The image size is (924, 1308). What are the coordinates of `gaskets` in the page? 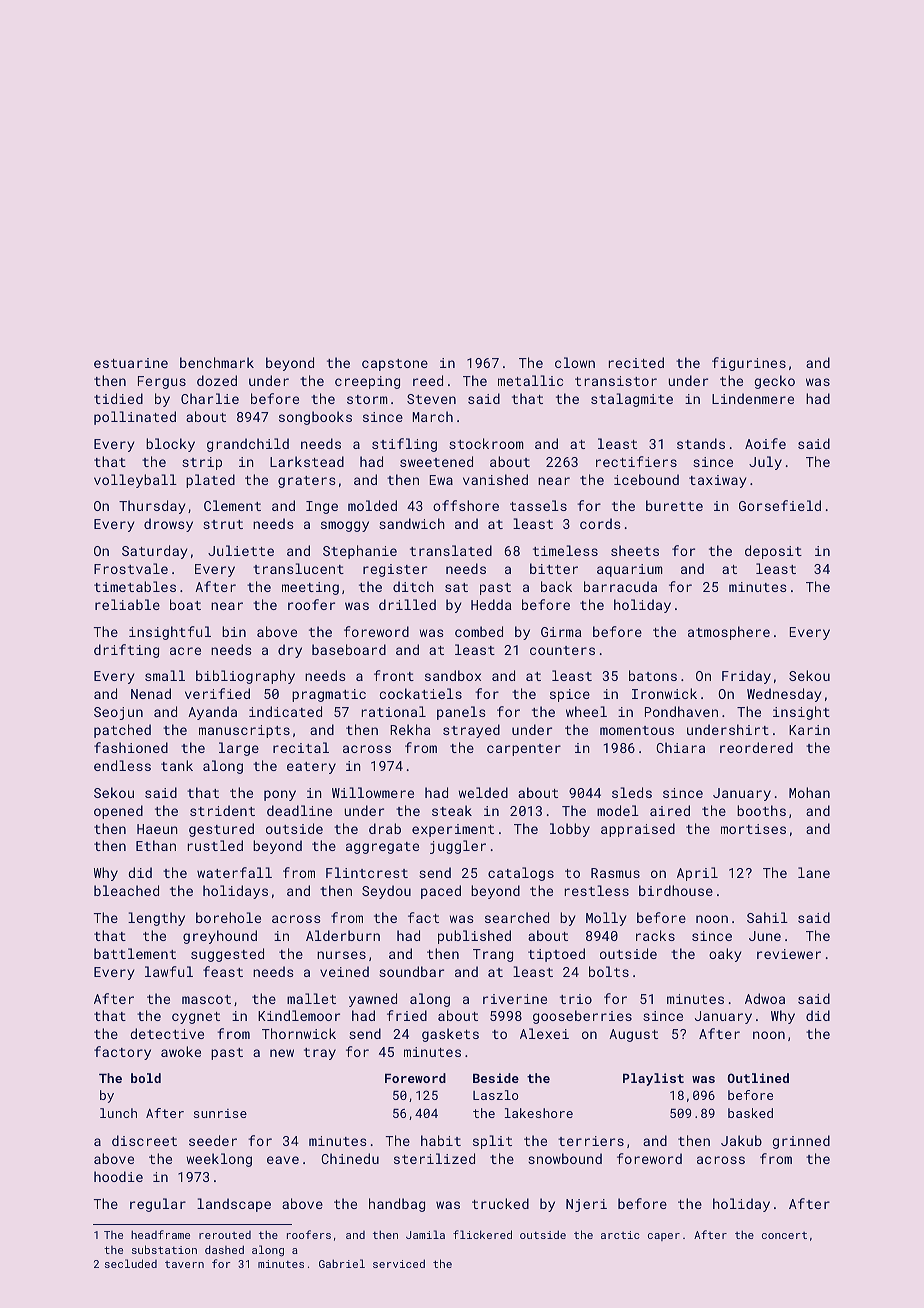 It's located at (450, 1035).
